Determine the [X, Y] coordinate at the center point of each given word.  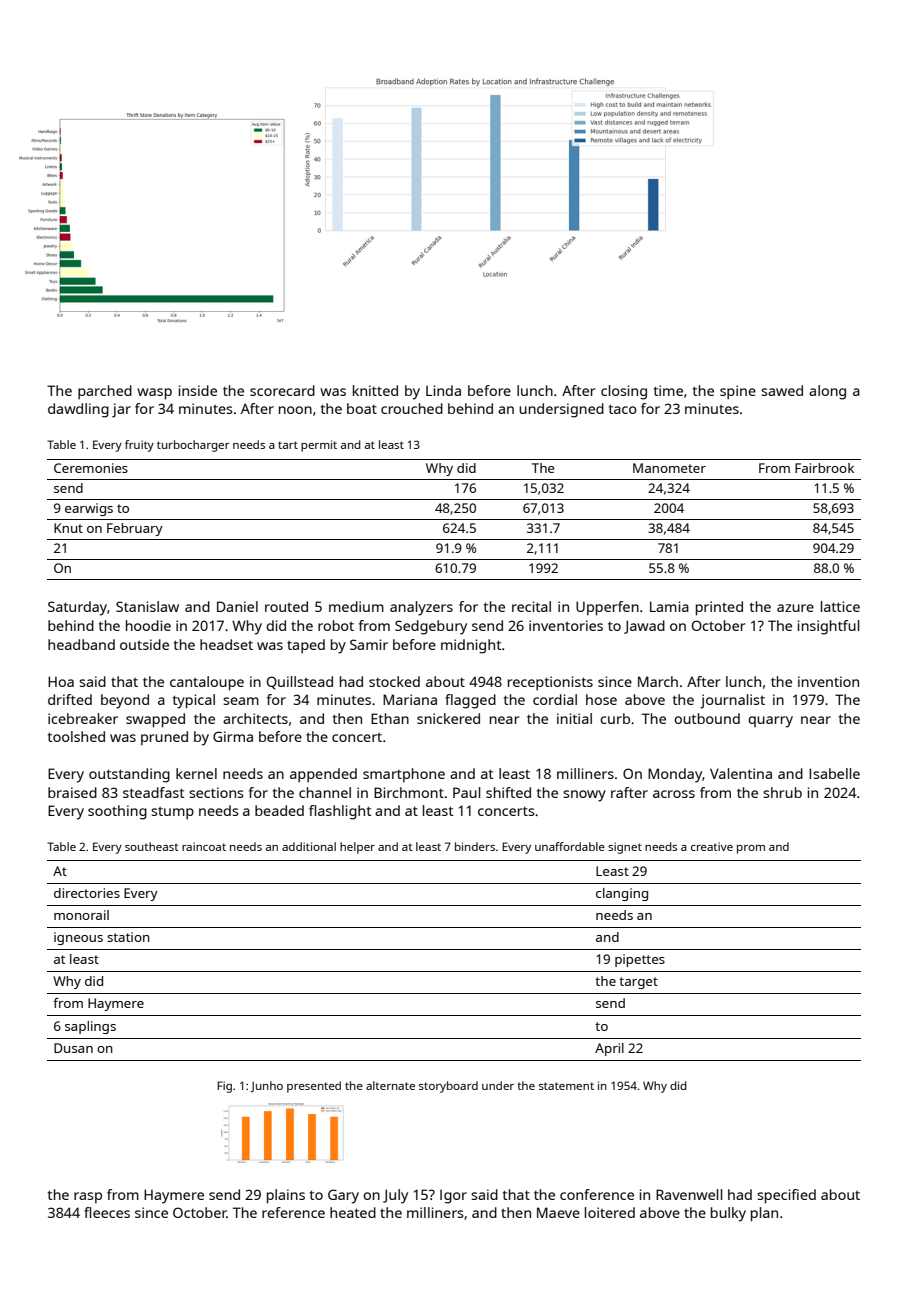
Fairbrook [824, 468]
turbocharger [193, 446]
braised [72, 792]
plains [286, 1196]
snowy [584, 796]
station [128, 937]
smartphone [404, 775]
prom [751, 849]
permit [319, 446]
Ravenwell [689, 1194]
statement [566, 1086]
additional [309, 846]
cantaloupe [207, 683]
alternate [390, 1085]
